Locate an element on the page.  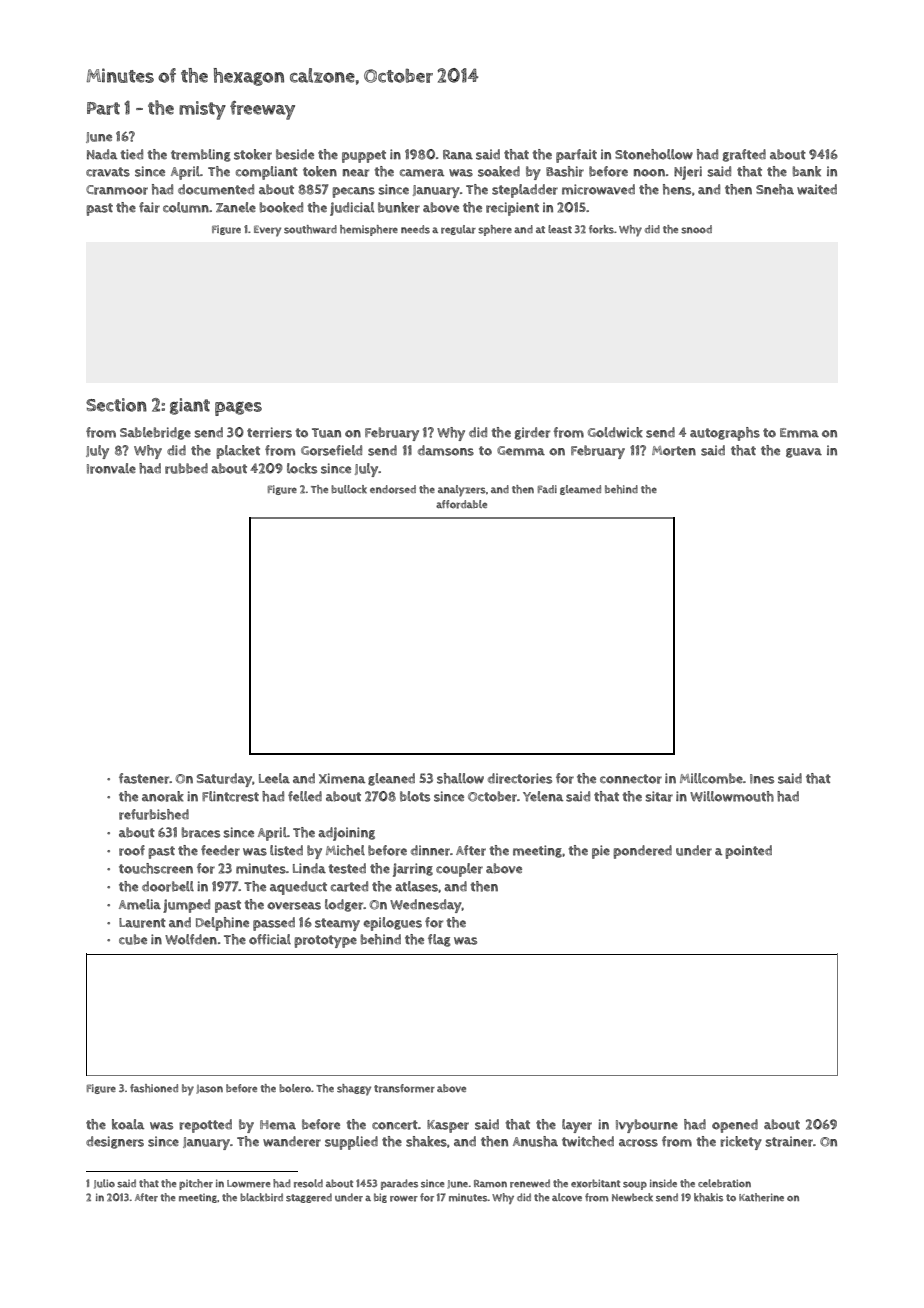
alcove is located at coordinates (567, 1197).
